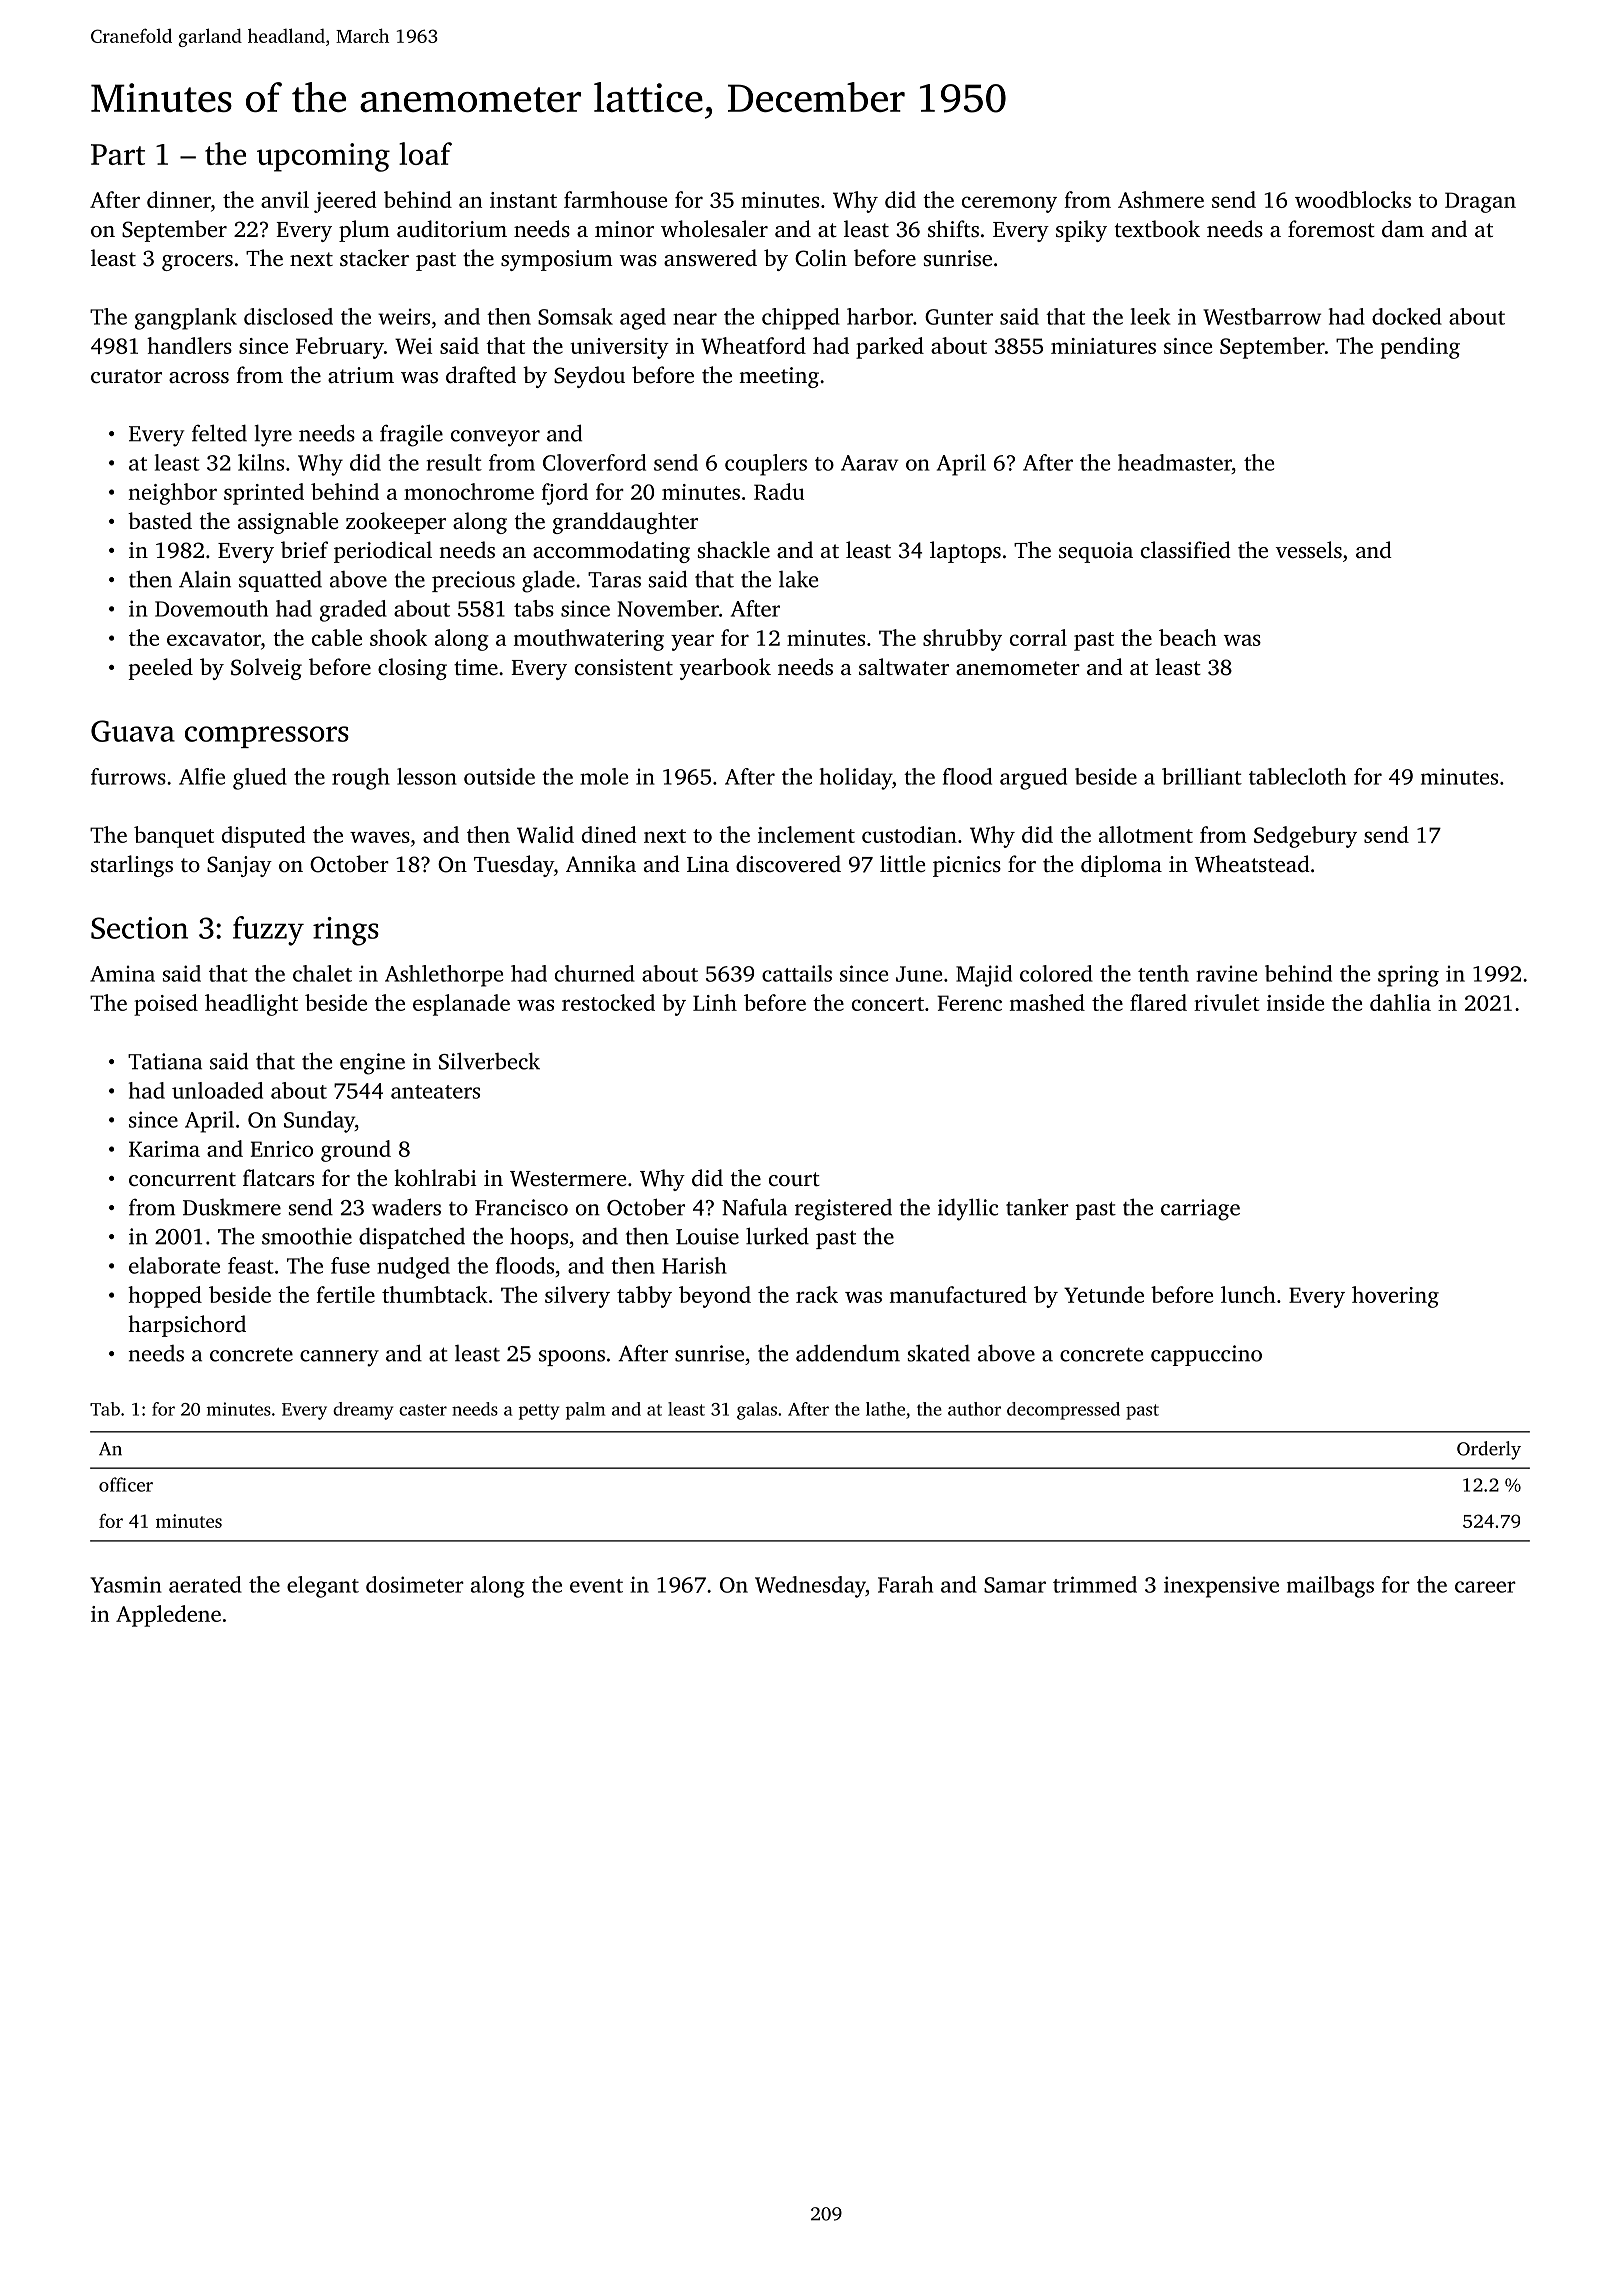 The image size is (1620, 2292). I want to click on Ashlethorpe, so click(444, 976).
